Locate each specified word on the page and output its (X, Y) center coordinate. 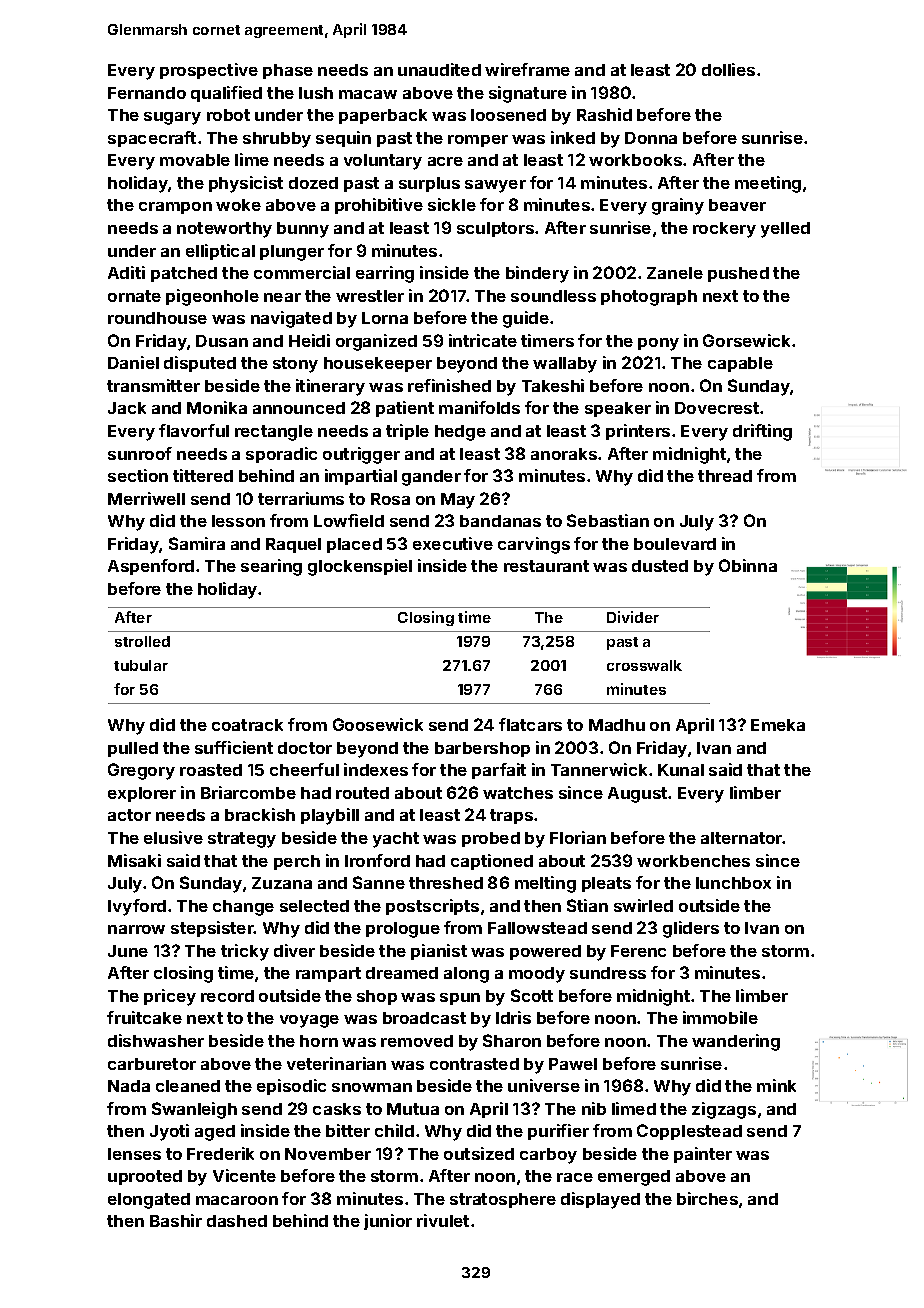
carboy (548, 1156)
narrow (136, 929)
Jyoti (169, 1132)
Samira (197, 543)
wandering (736, 1042)
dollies (728, 69)
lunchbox (733, 883)
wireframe (527, 69)
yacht (396, 840)
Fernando (147, 93)
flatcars (530, 724)
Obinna (748, 565)
